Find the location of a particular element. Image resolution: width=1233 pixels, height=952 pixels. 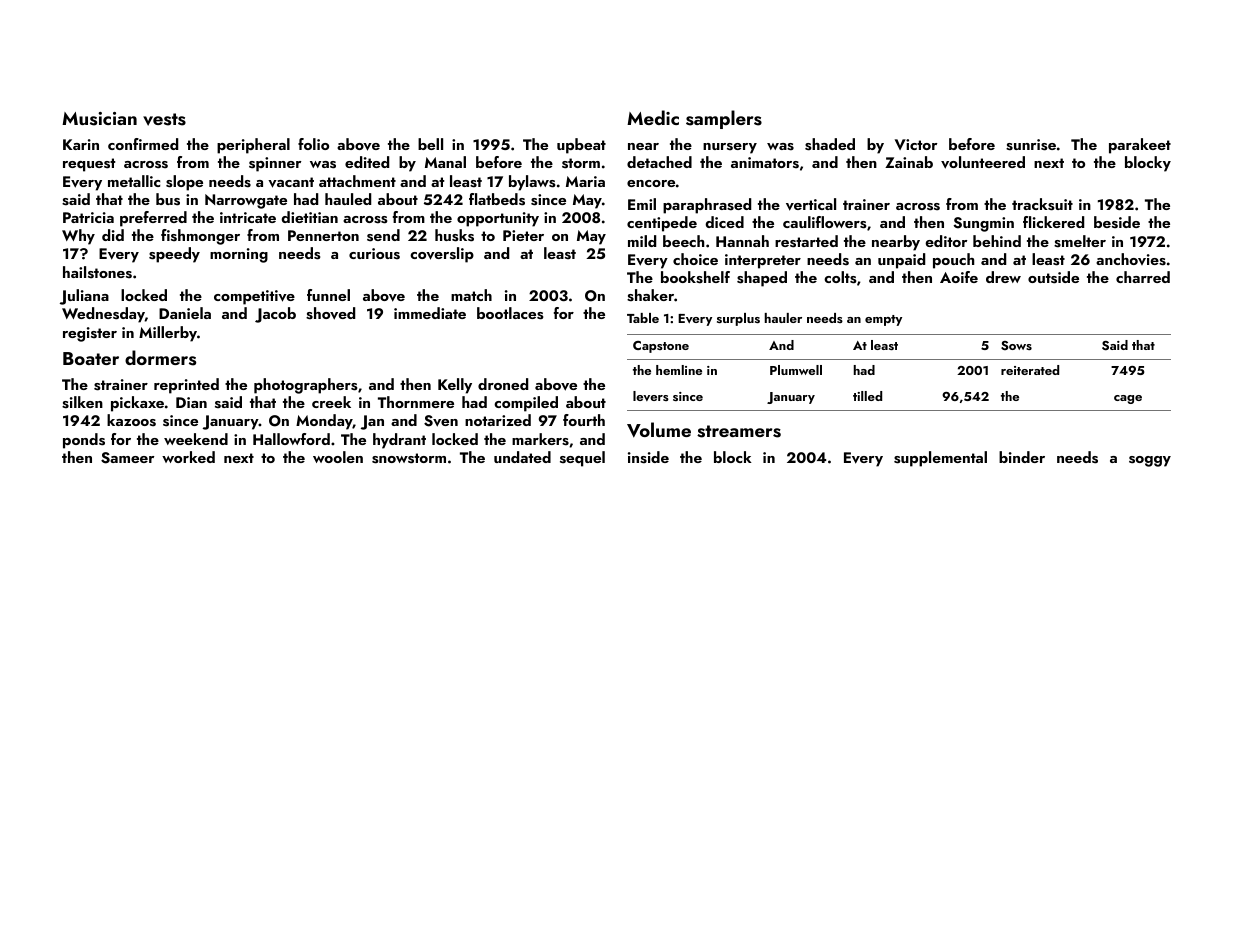

vests is located at coordinates (164, 119).
